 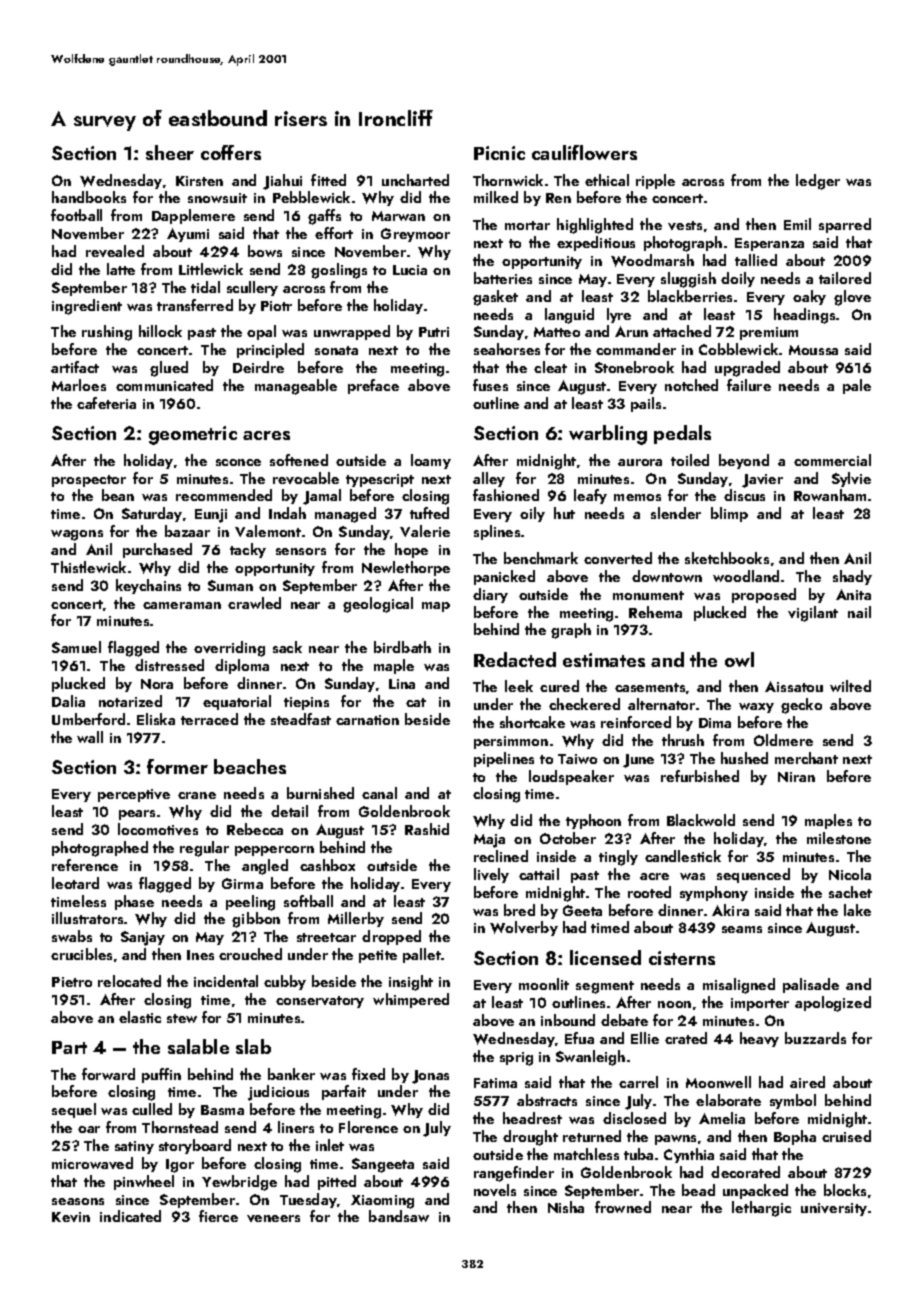 What do you see at coordinates (783, 740) in the screenshot?
I see `Oldmere` at bounding box center [783, 740].
